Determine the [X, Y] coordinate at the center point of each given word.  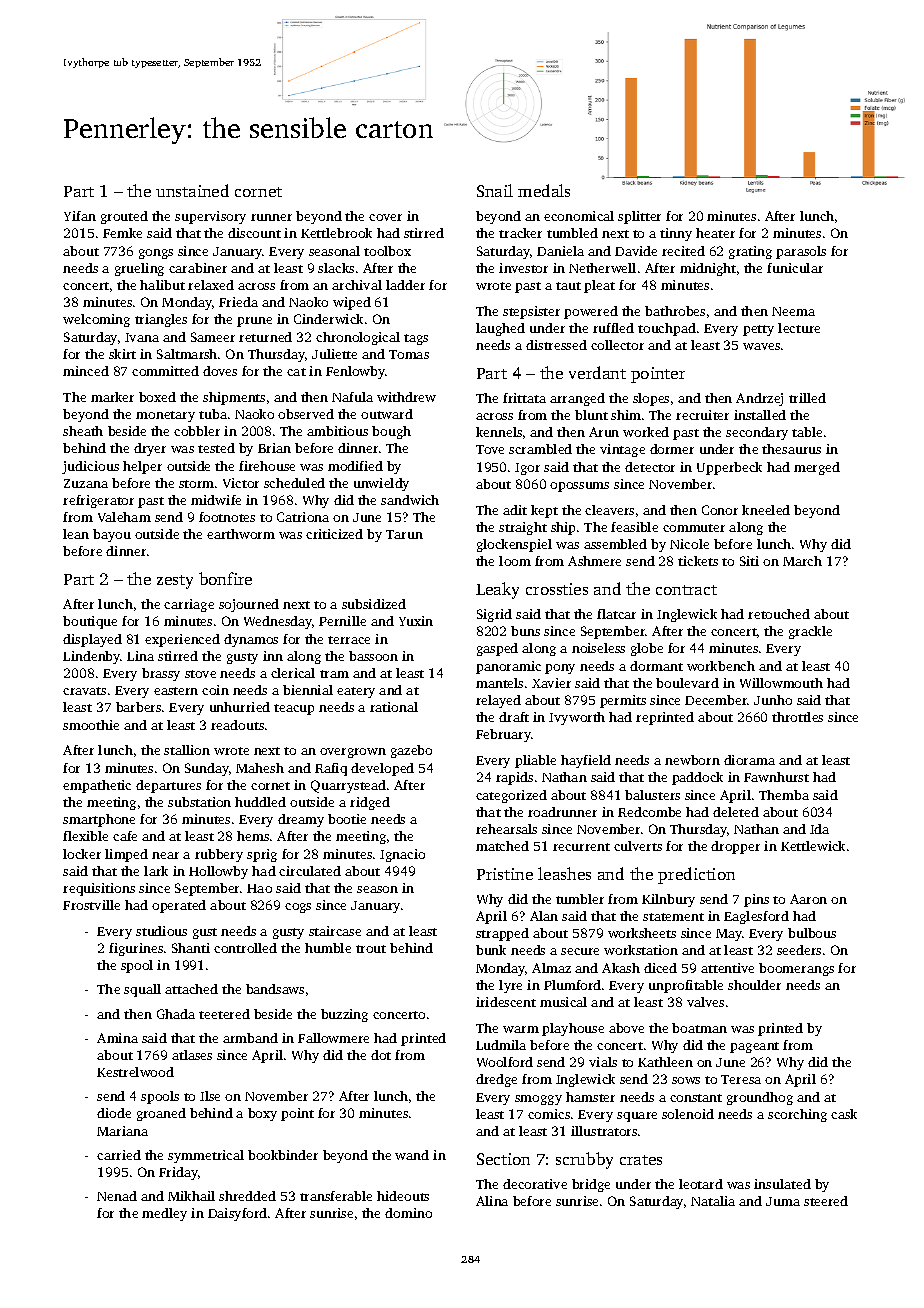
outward [387, 414]
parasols [801, 252]
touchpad [667, 329]
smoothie [91, 725]
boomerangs [796, 969]
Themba [784, 795]
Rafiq [331, 769]
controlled [245, 948]
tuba [213, 414]
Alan [544, 916]
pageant [754, 1047]
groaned [161, 1114]
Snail [495, 190]
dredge [496, 1080]
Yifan [80, 216]
